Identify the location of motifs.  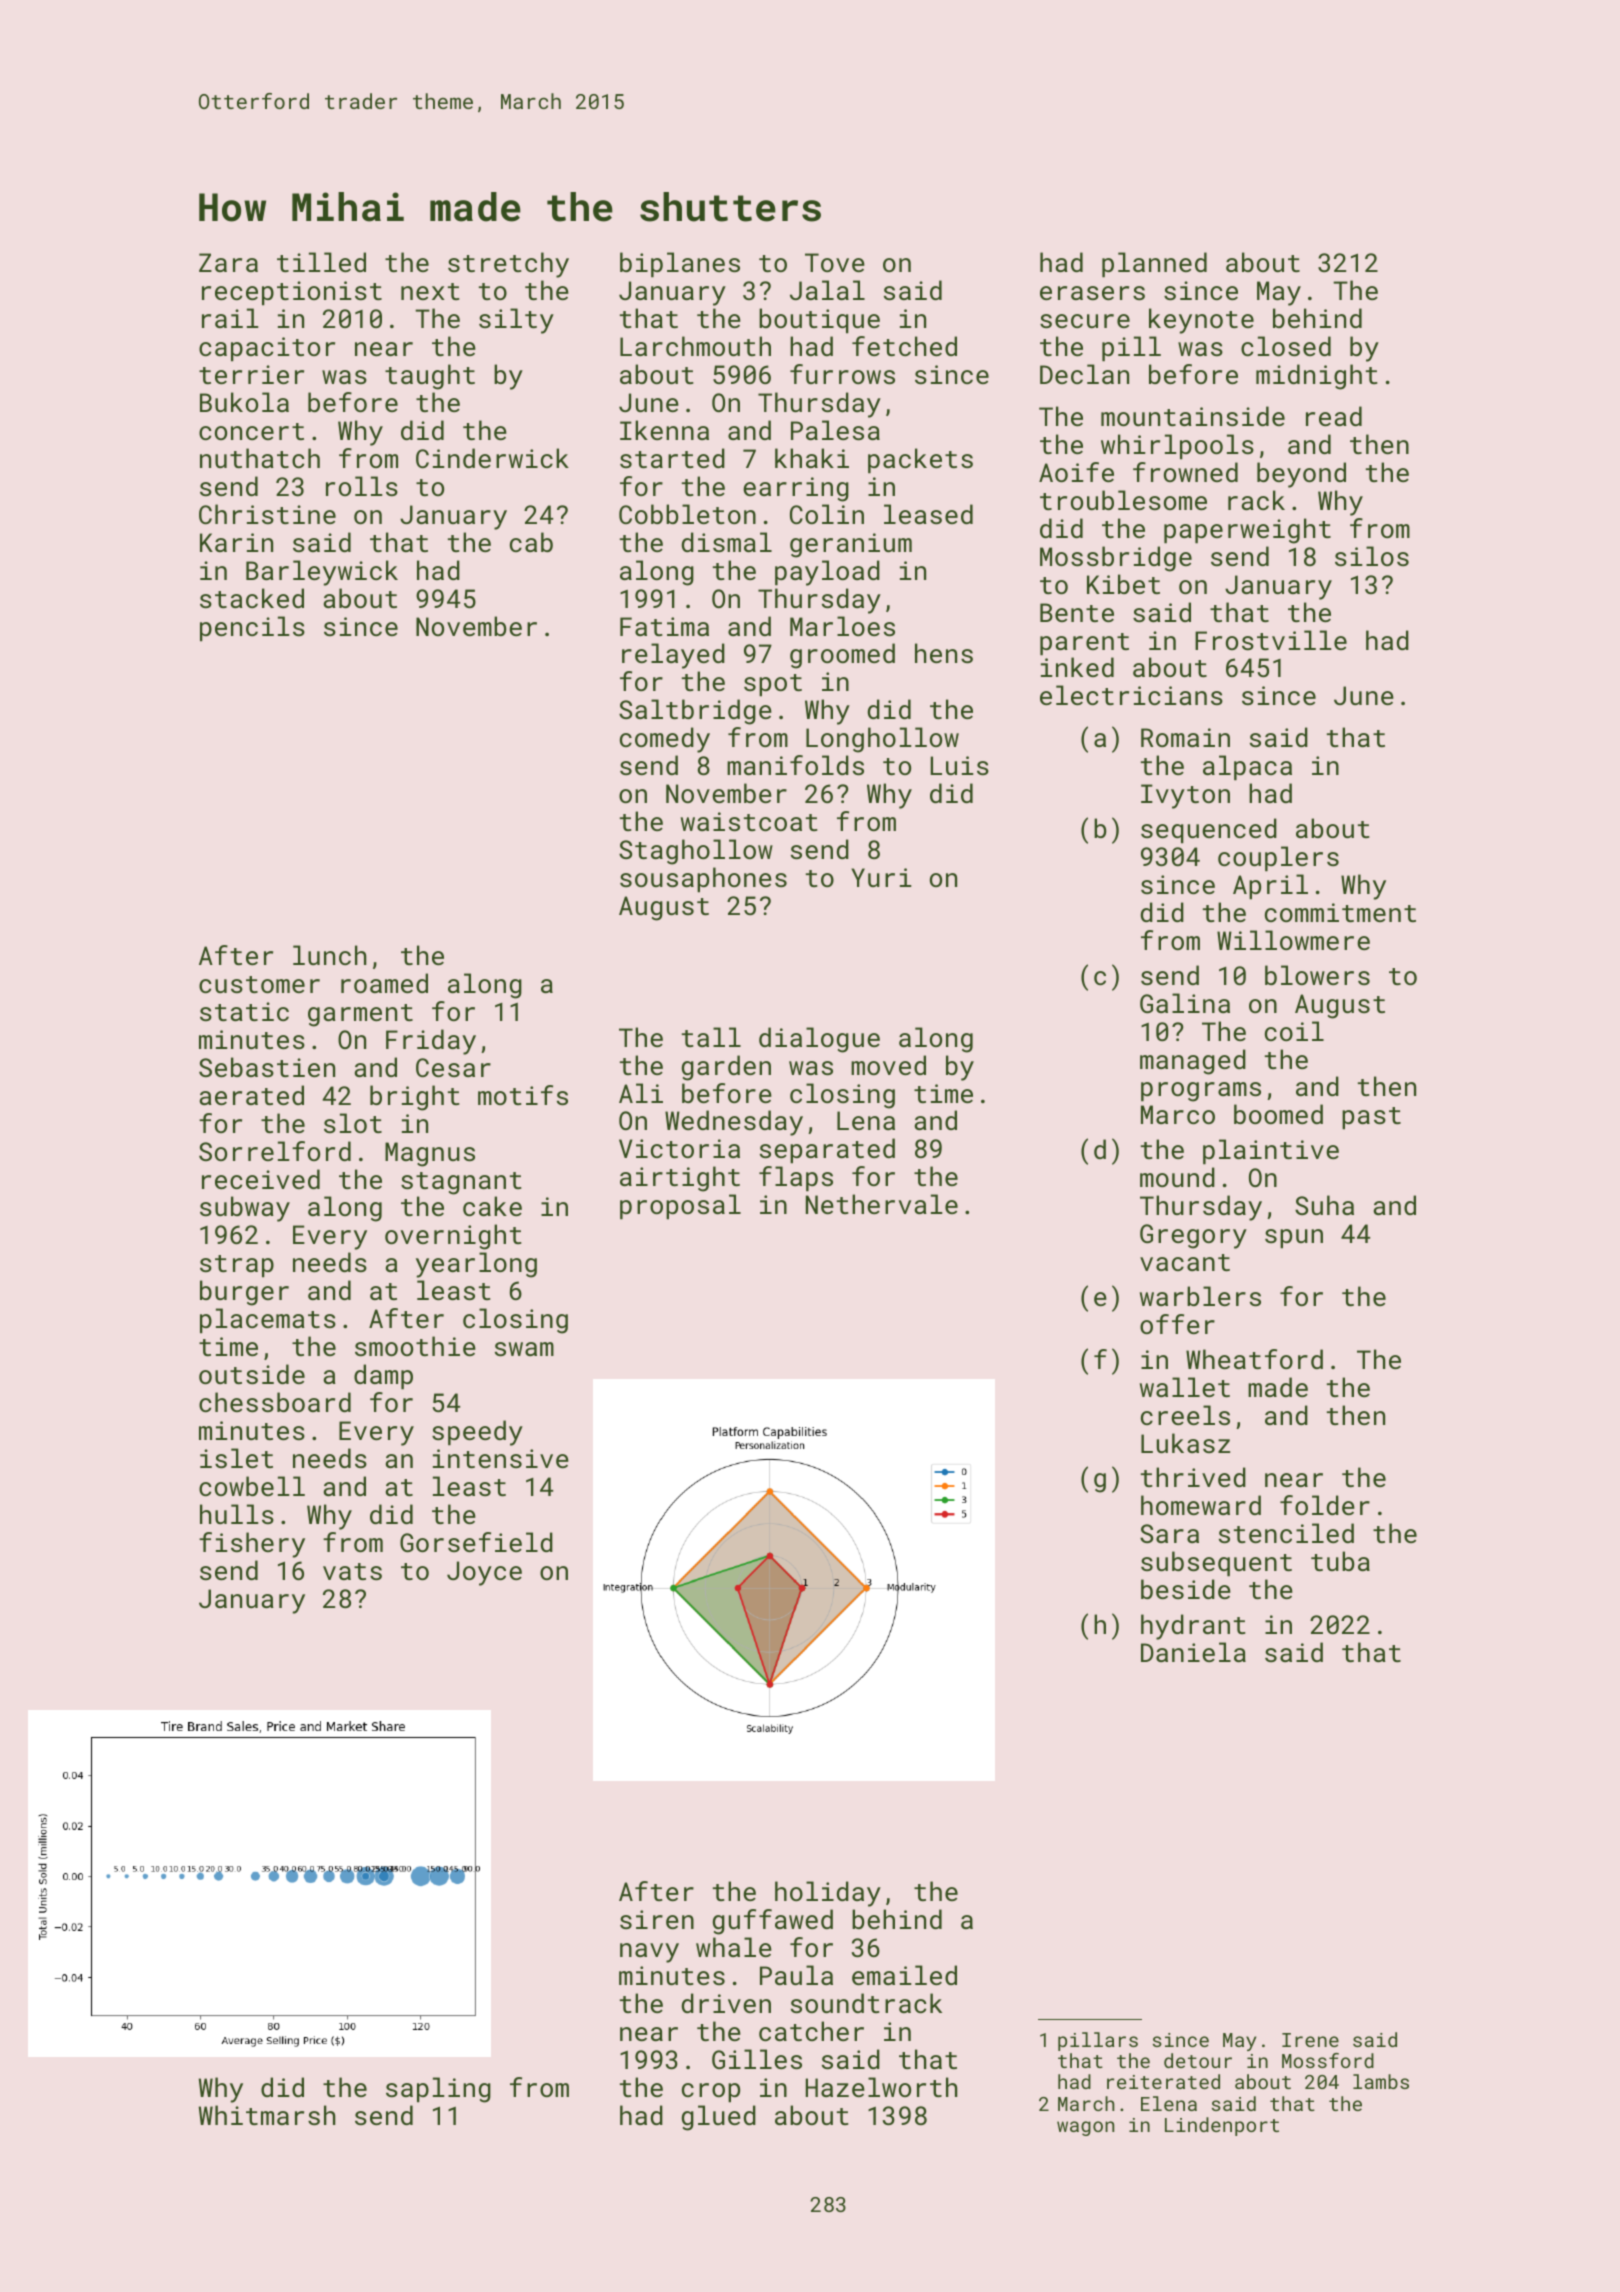
(523, 1095).
